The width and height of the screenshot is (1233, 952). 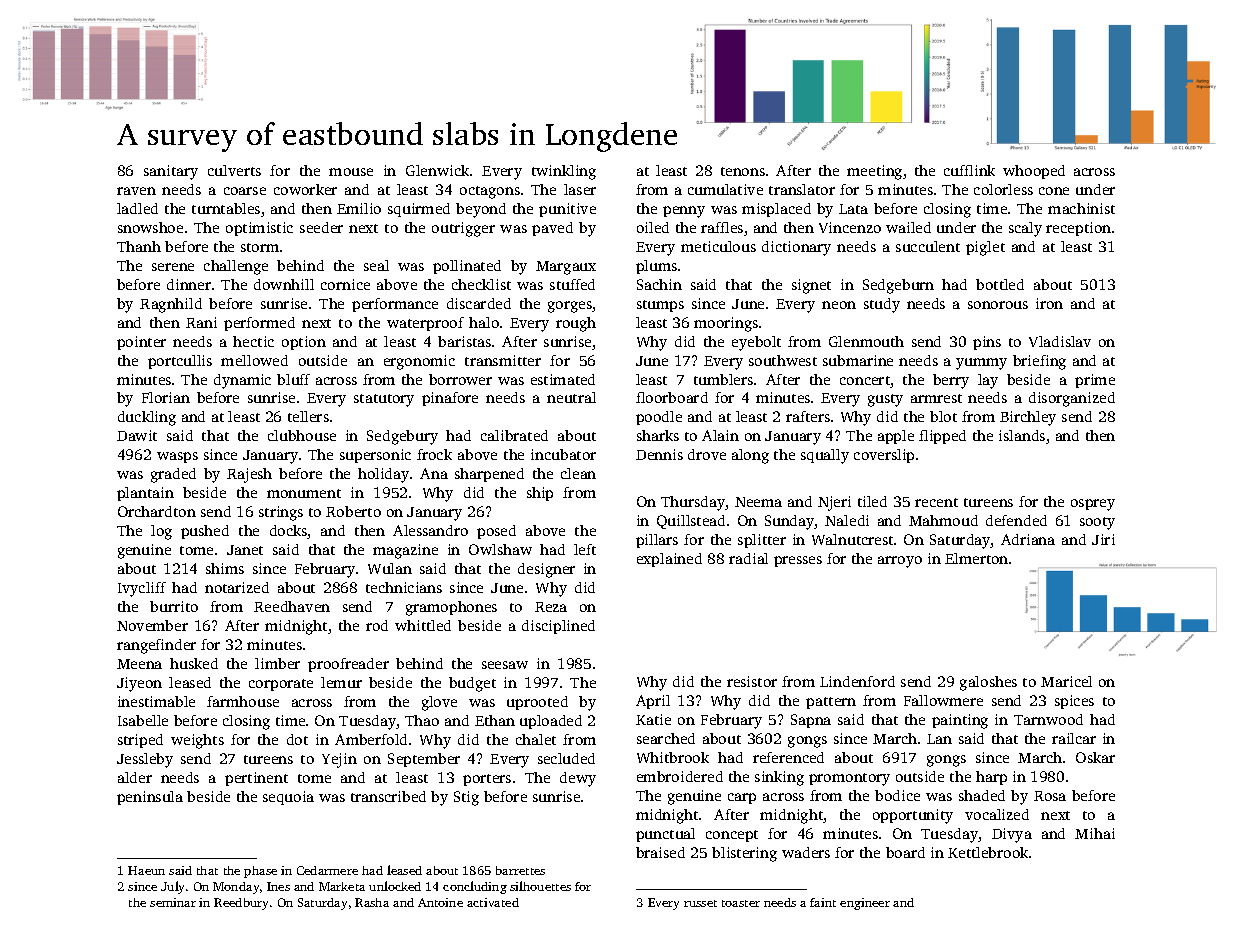 I want to click on cone, so click(x=1054, y=191).
